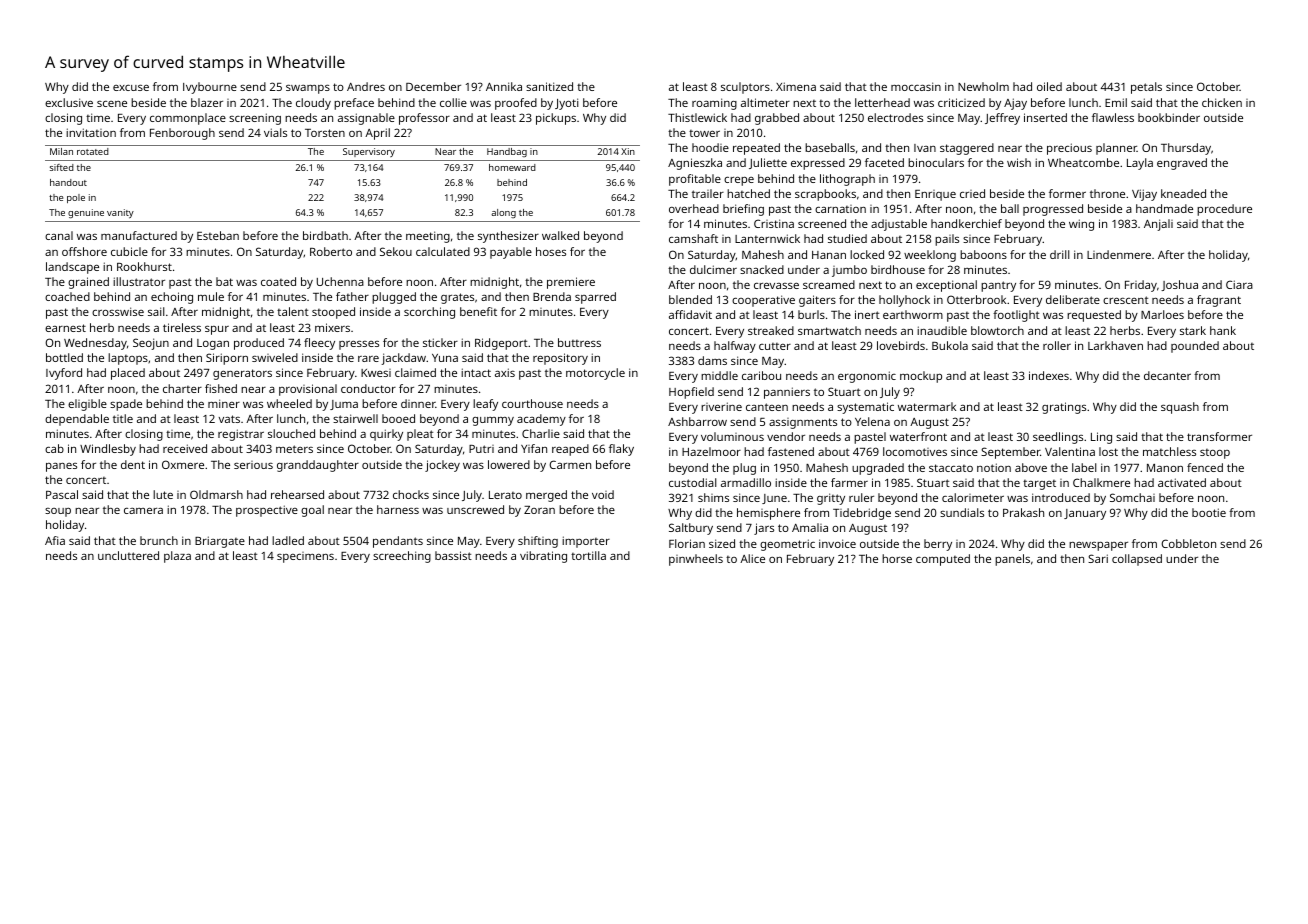  Describe the element at coordinates (1222, 102) in the screenshot. I see `chicken` at that location.
